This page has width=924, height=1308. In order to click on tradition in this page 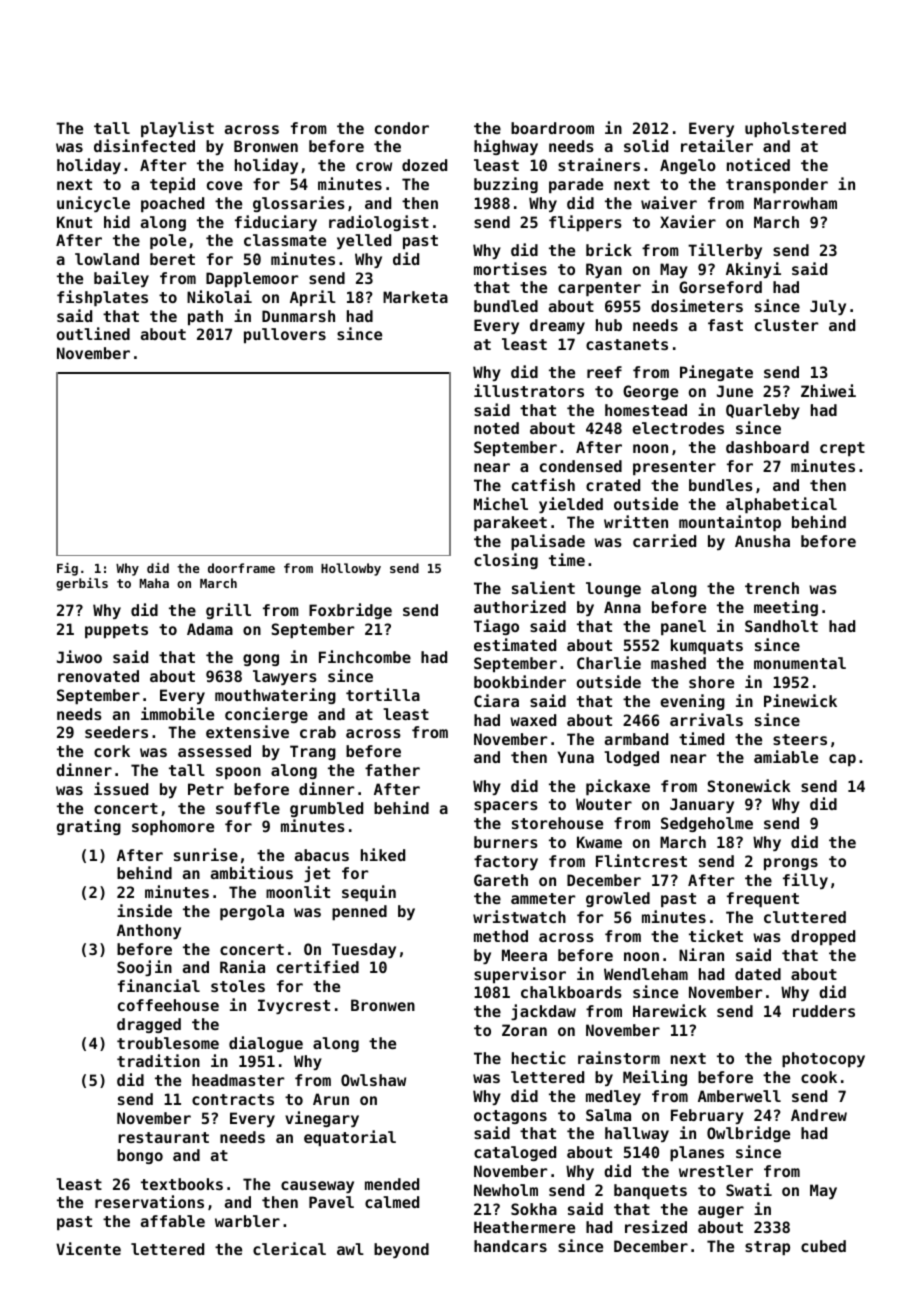, I will do `click(158, 1060)`.
